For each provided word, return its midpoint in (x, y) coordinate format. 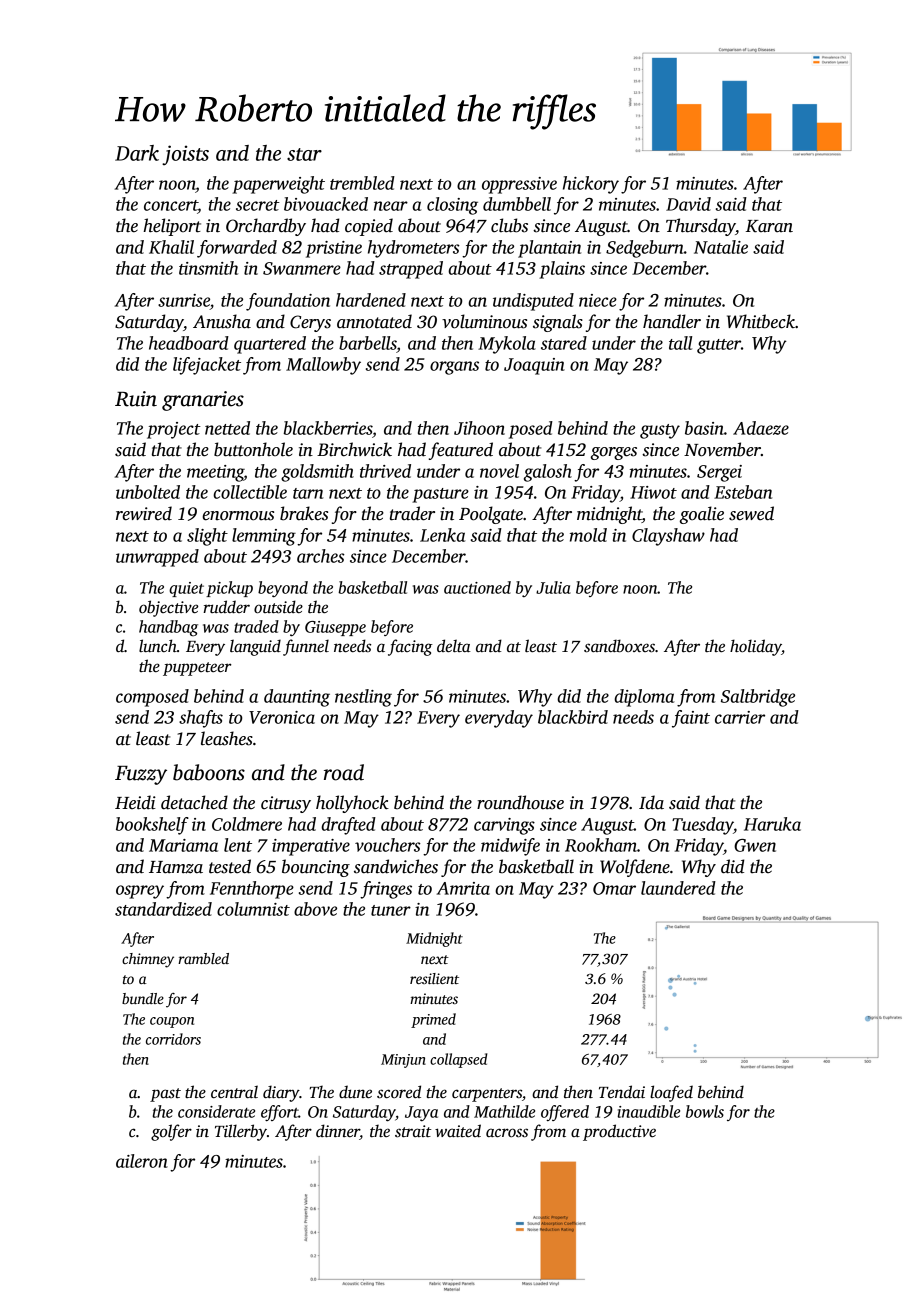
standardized (163, 909)
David (688, 204)
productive (619, 1132)
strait (413, 1131)
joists (185, 155)
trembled (362, 183)
